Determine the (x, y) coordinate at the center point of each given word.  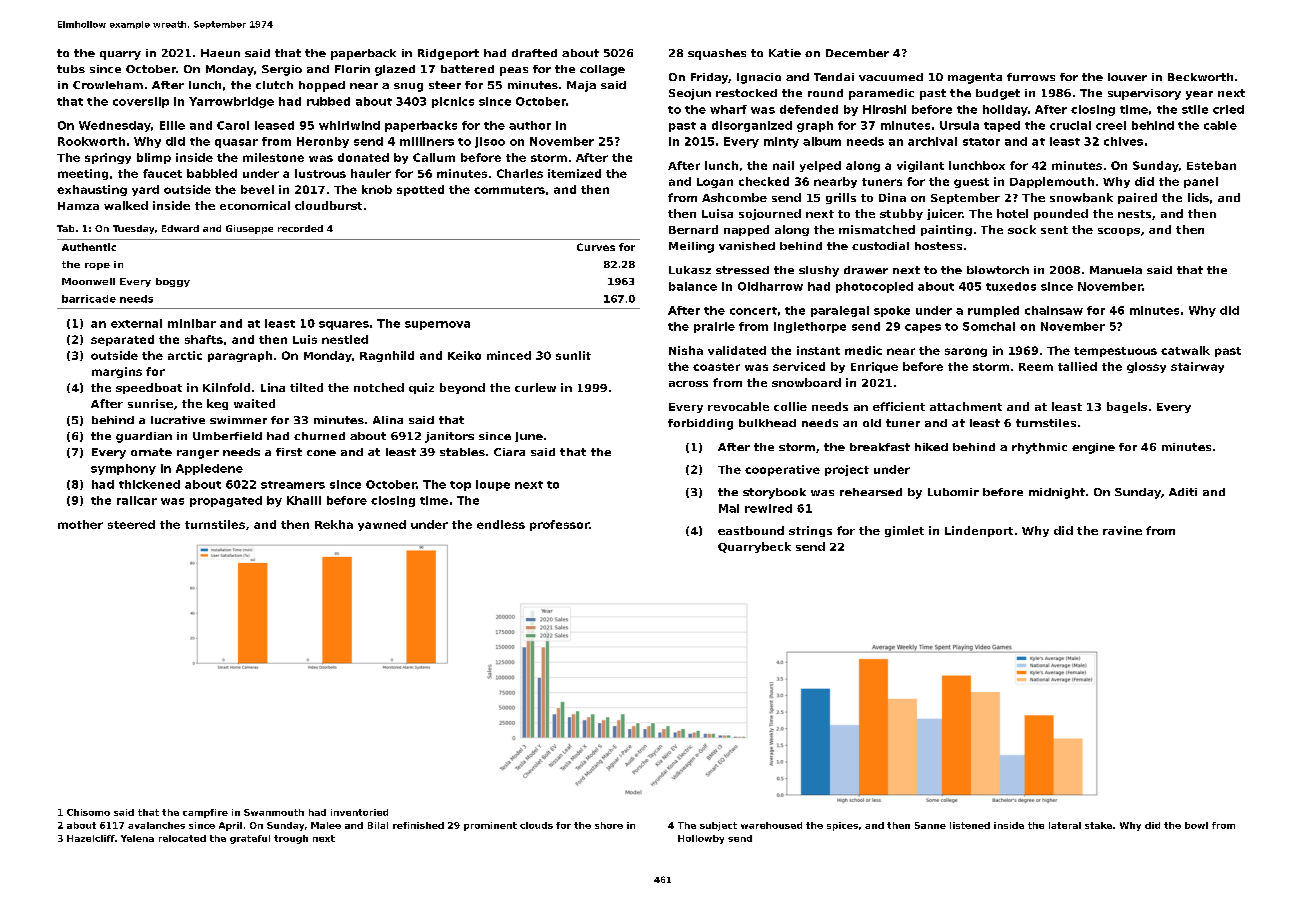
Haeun (220, 53)
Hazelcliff (91, 838)
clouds (536, 825)
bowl (1196, 825)
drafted (534, 53)
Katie (785, 53)
